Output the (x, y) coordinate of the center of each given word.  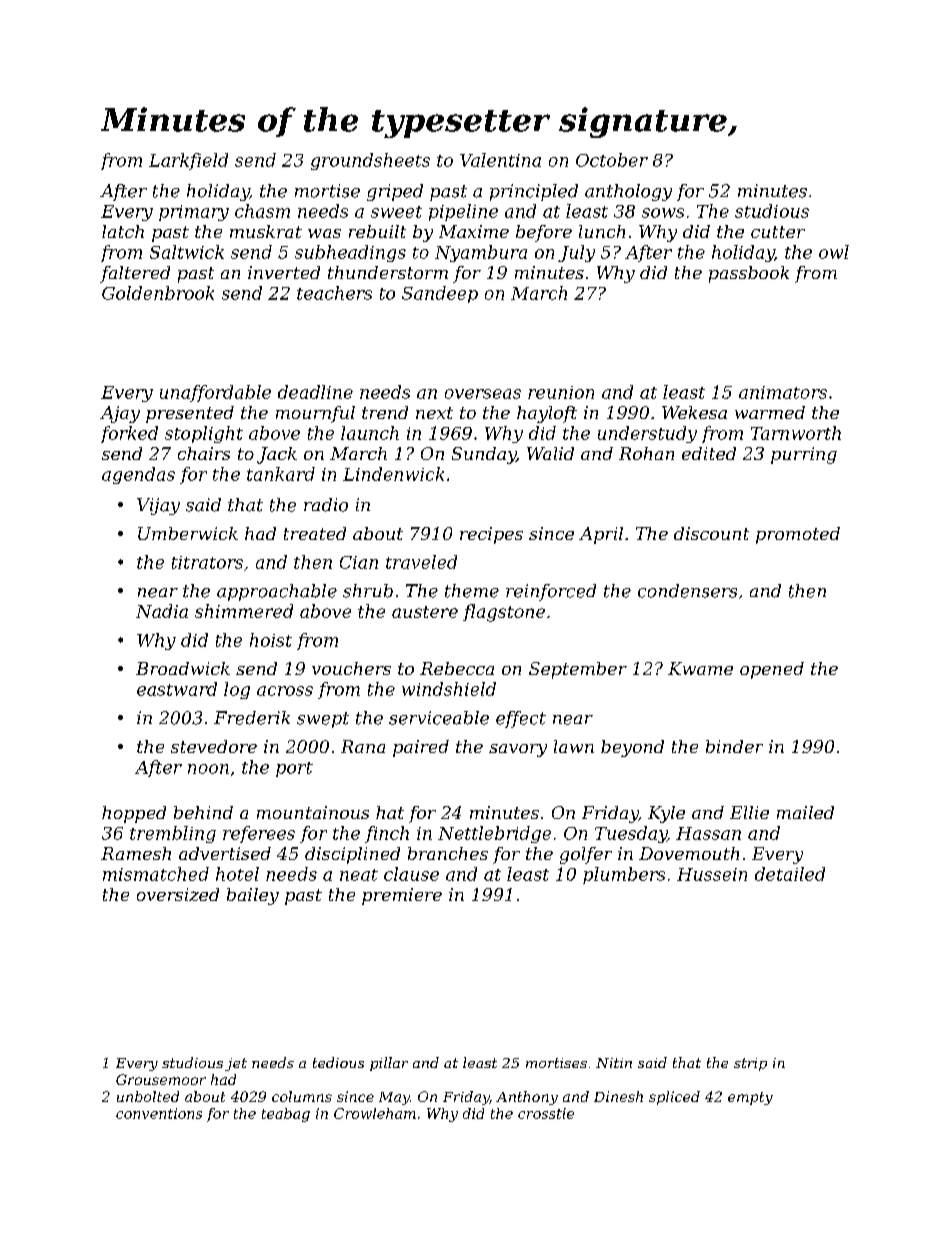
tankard (281, 474)
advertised (225, 853)
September (578, 670)
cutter (778, 232)
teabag (286, 1115)
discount (711, 533)
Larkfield (188, 161)
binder (734, 746)
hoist (271, 640)
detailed (790, 874)
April (601, 535)
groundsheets (370, 161)
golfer (586, 855)
